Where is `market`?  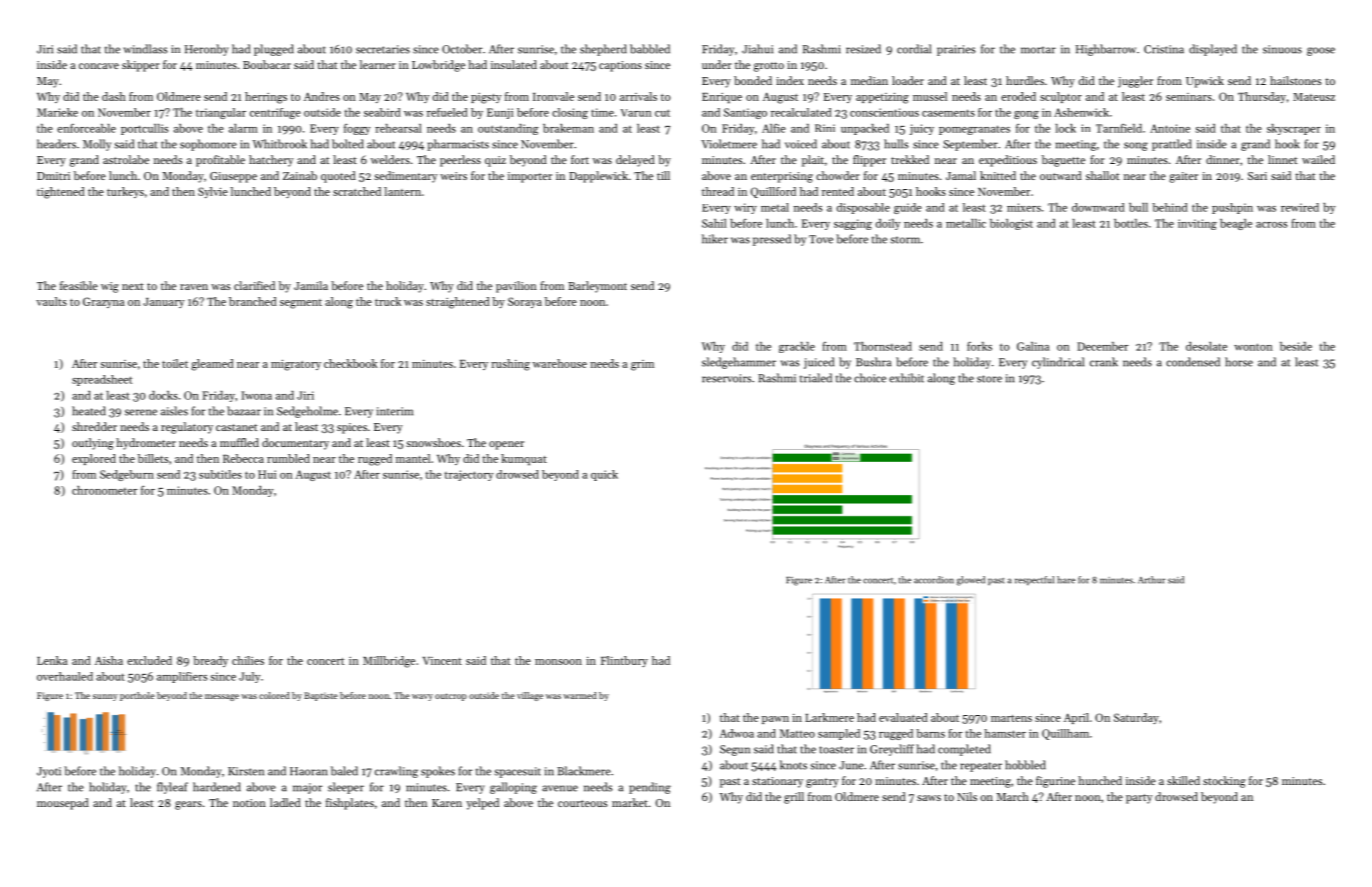 market is located at coordinates (630, 802).
